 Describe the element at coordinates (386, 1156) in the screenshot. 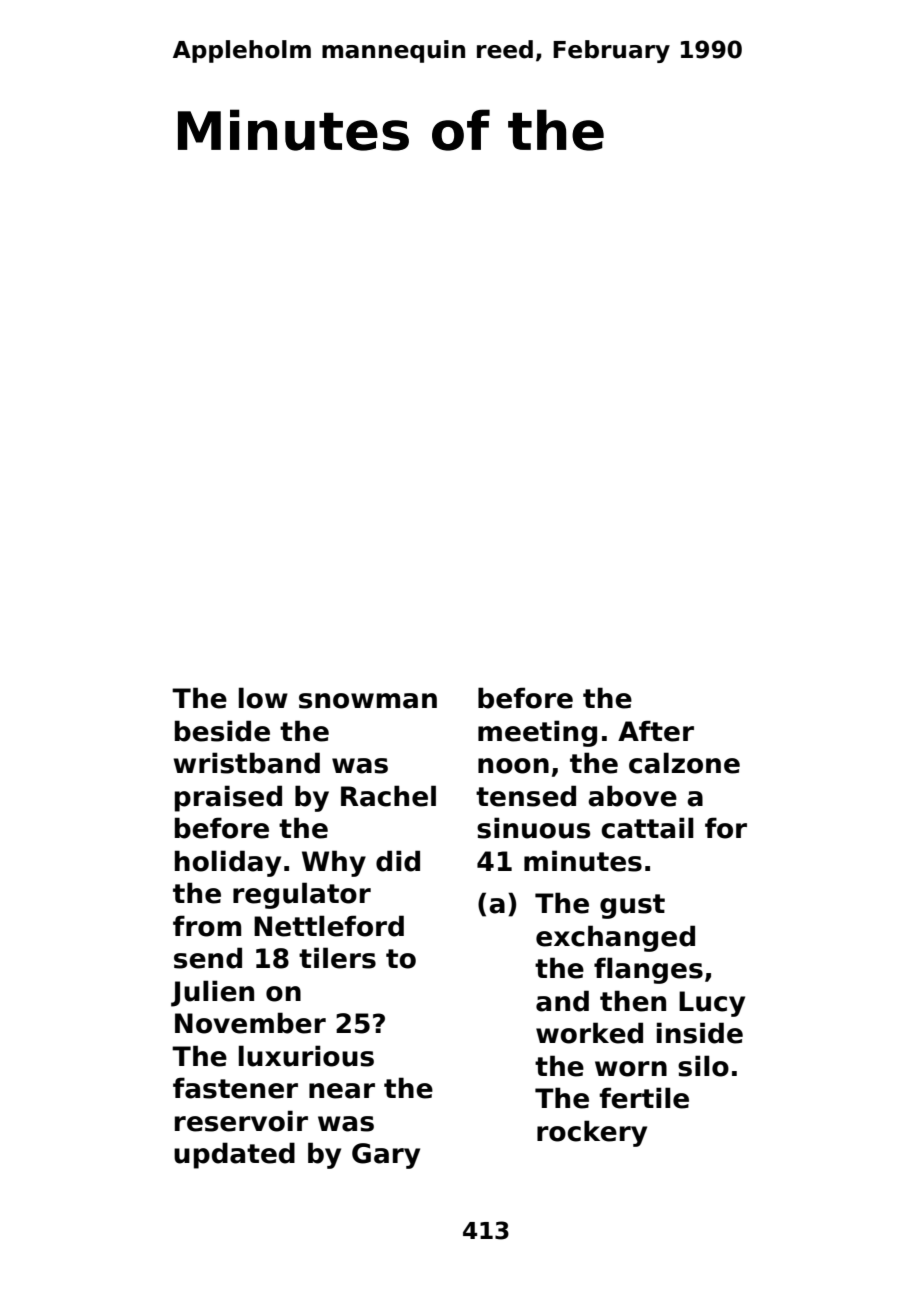

I see `Gary` at that location.
